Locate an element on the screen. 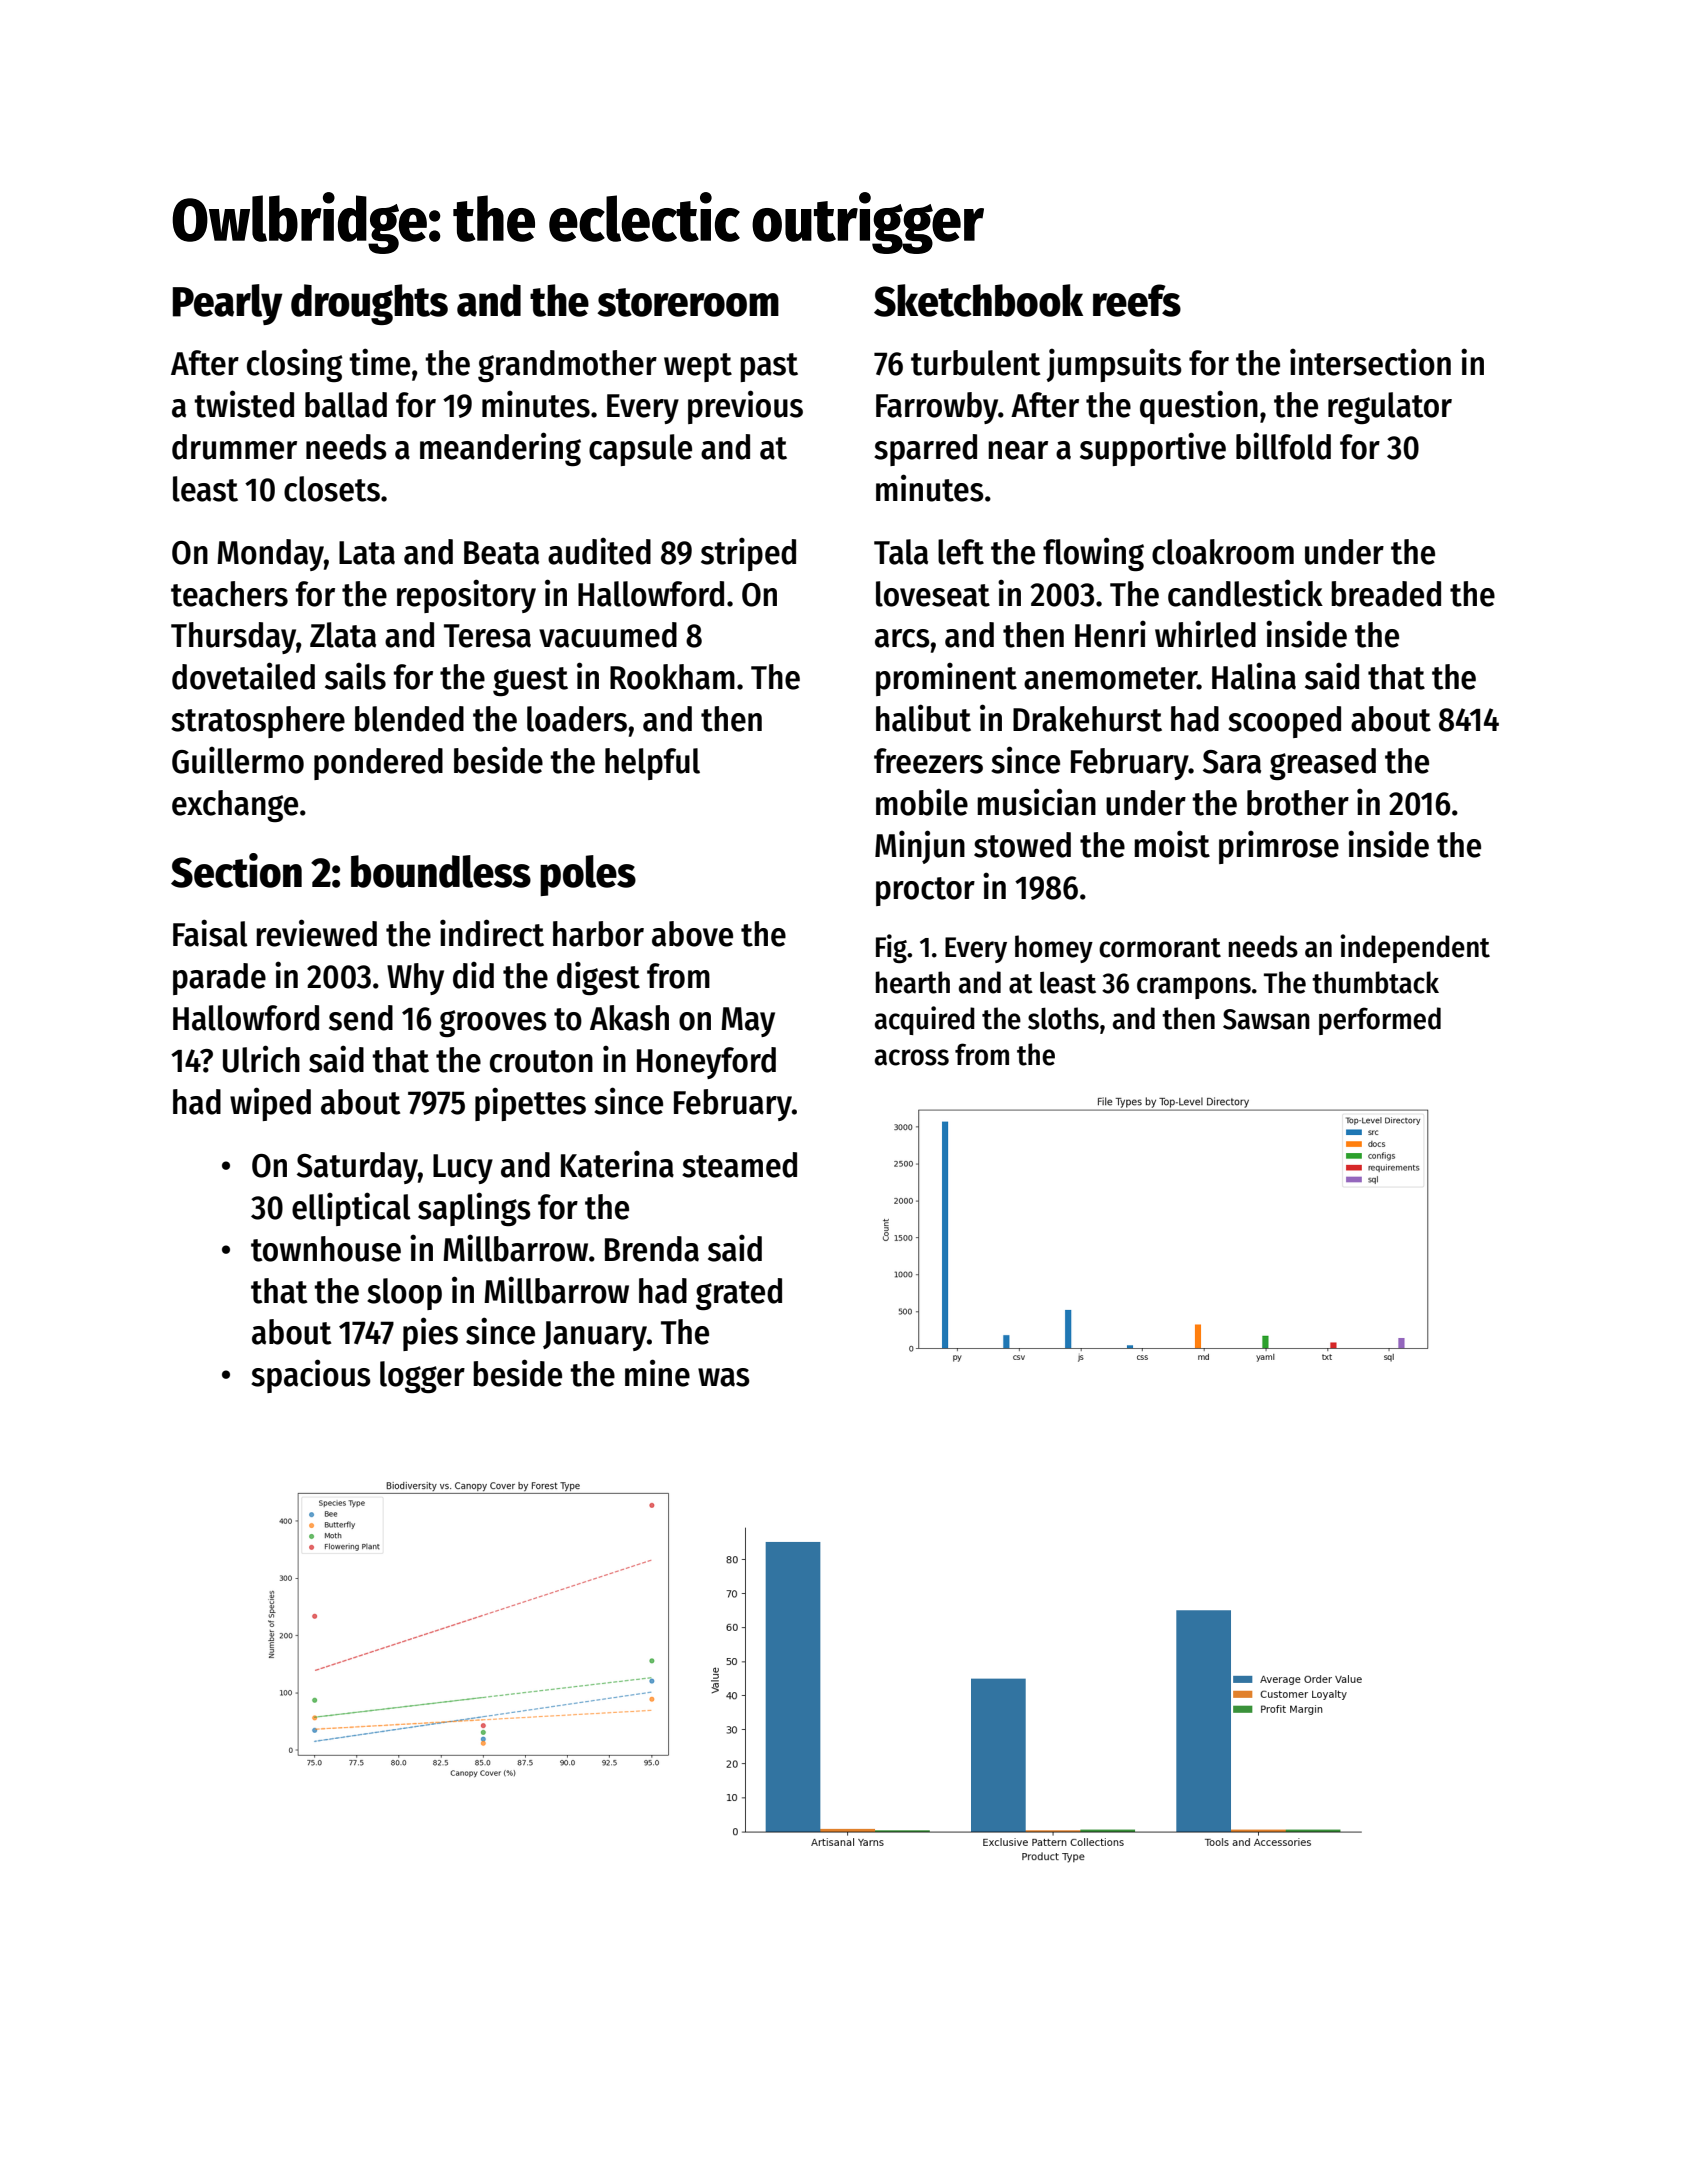  droughts is located at coordinates (369, 304).
